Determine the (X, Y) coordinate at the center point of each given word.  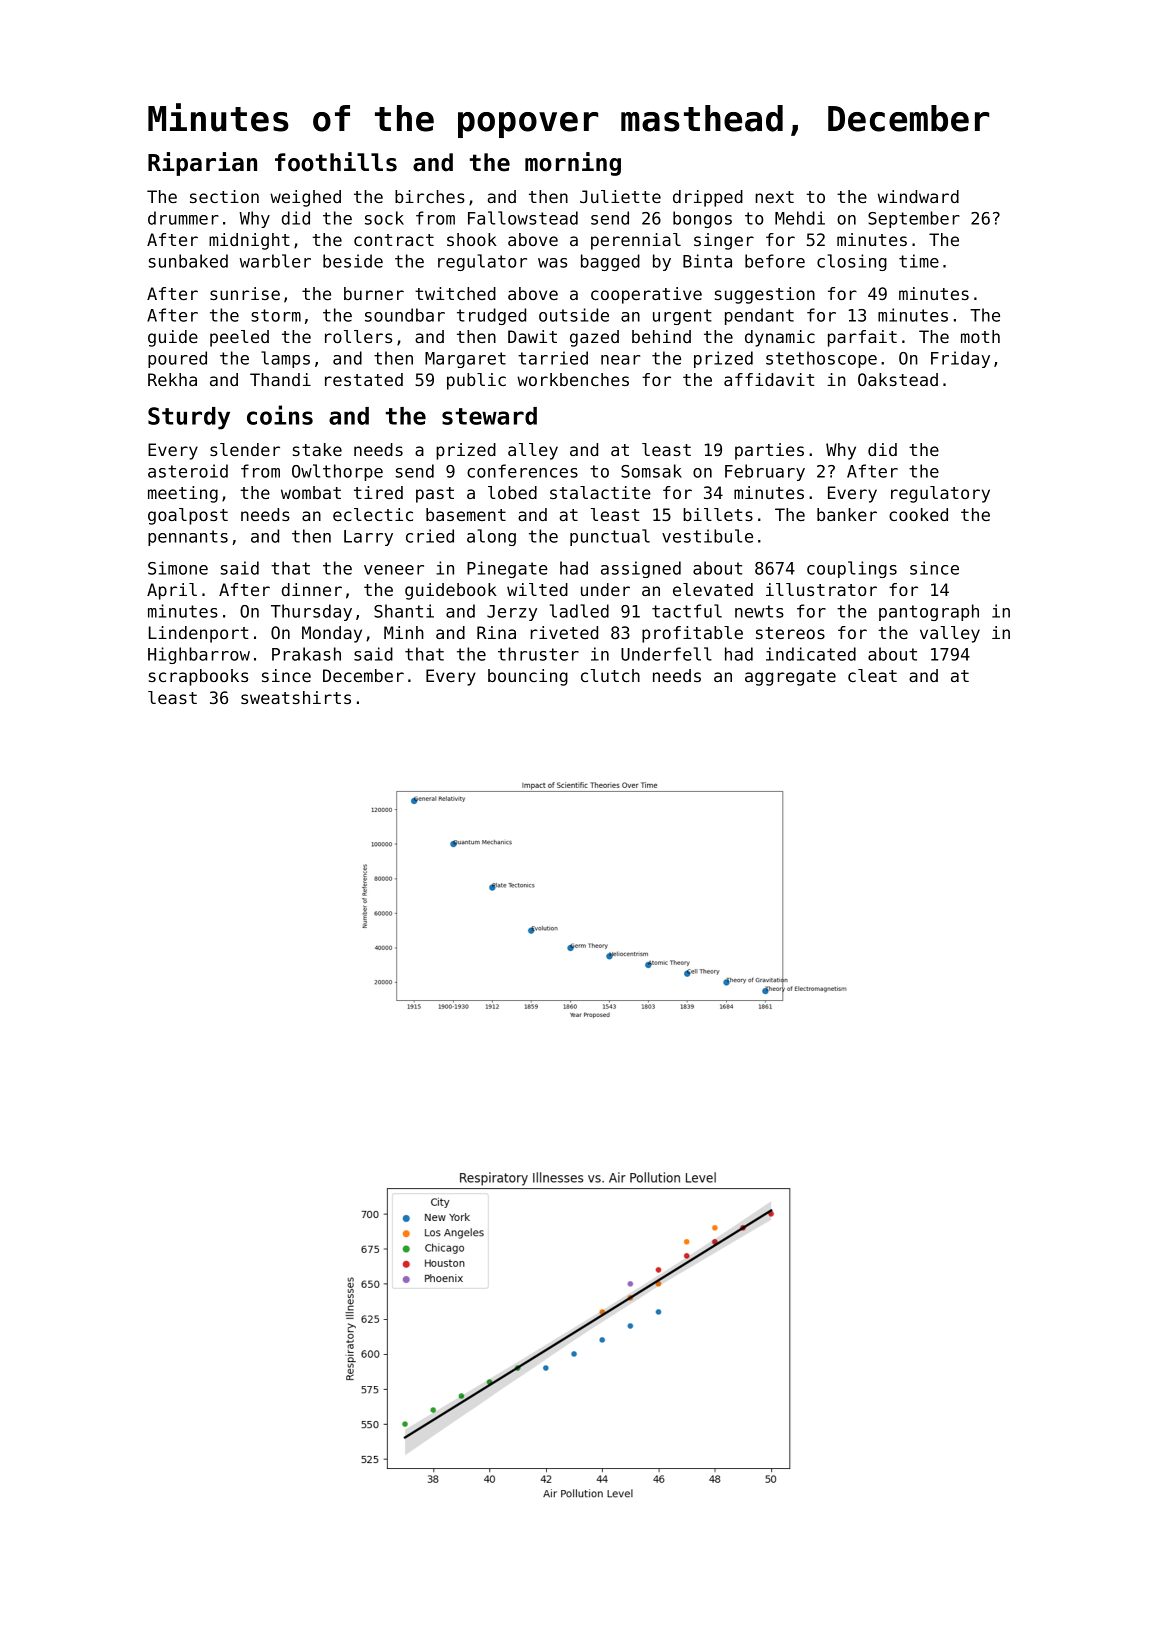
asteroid (188, 471)
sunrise (245, 293)
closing (852, 262)
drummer (183, 218)
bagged (610, 262)
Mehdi (800, 218)
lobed (512, 492)
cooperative (646, 295)
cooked (918, 514)
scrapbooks (198, 677)
